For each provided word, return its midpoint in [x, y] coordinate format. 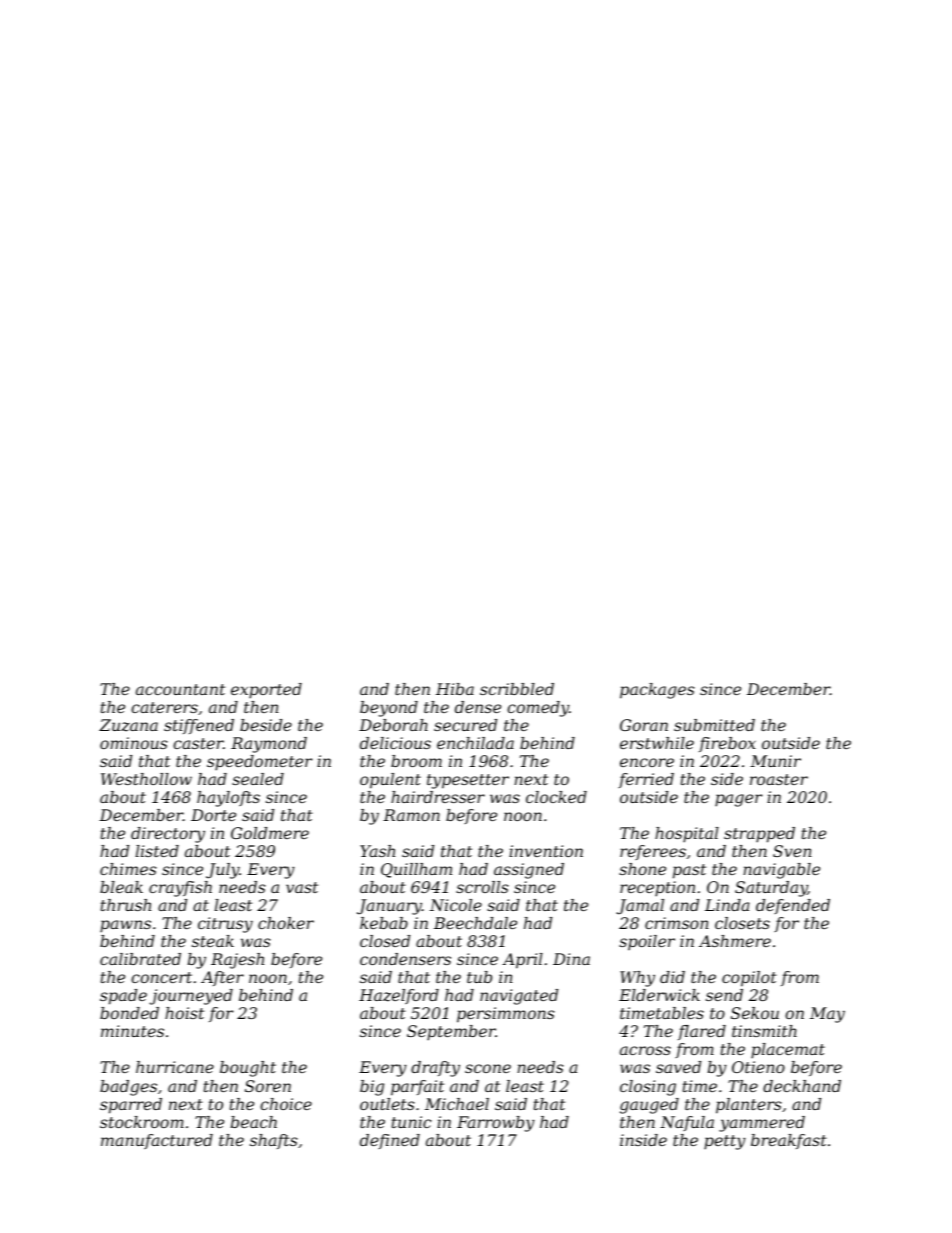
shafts [274, 1141]
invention [546, 851]
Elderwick [659, 995]
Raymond [269, 745]
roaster [779, 779]
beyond [389, 709]
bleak [121, 887]
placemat [788, 1051]
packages [657, 691]
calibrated [140, 959]
